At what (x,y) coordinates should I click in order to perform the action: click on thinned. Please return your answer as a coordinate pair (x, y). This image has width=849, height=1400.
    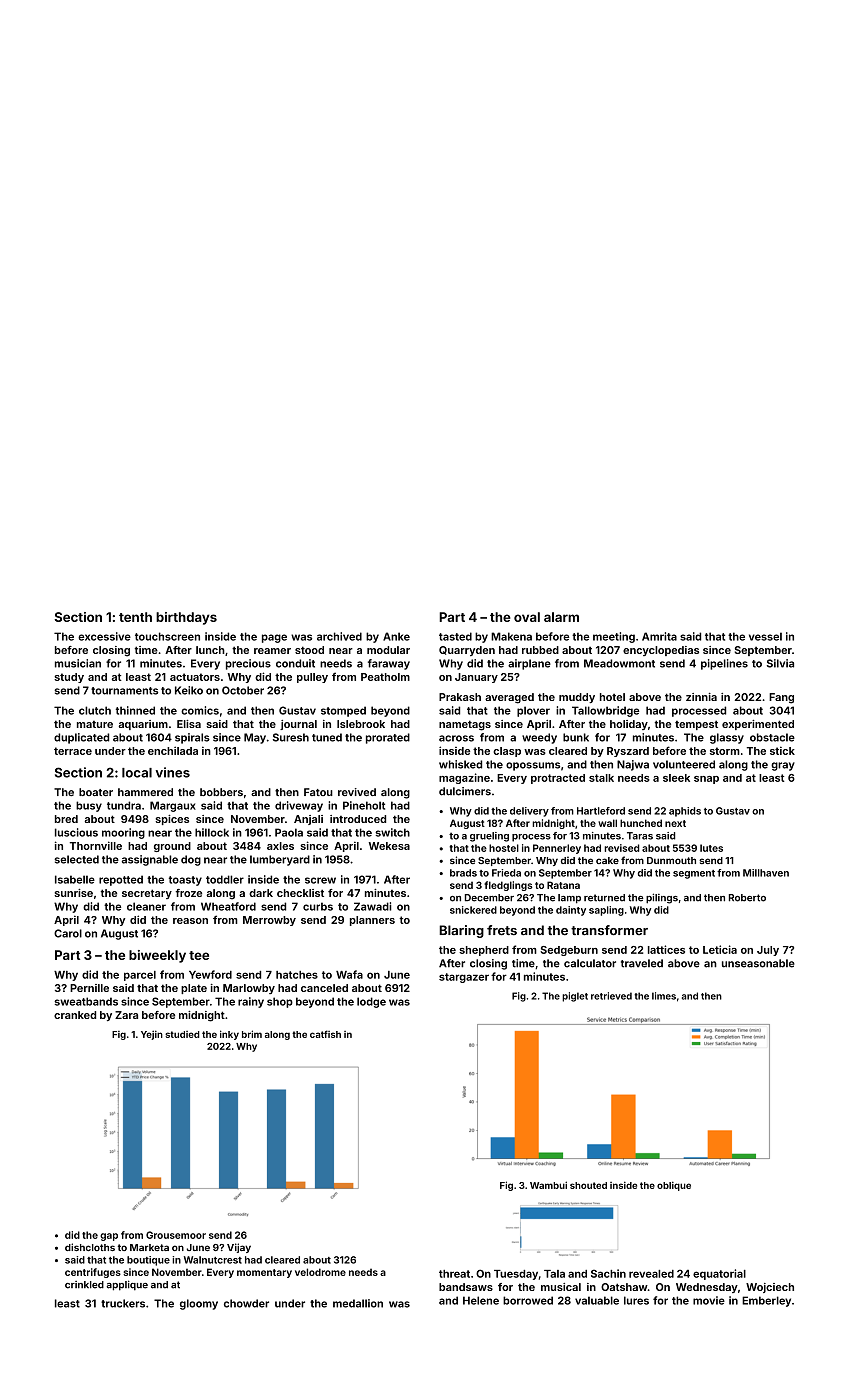
    Looking at the image, I should click on (135, 710).
